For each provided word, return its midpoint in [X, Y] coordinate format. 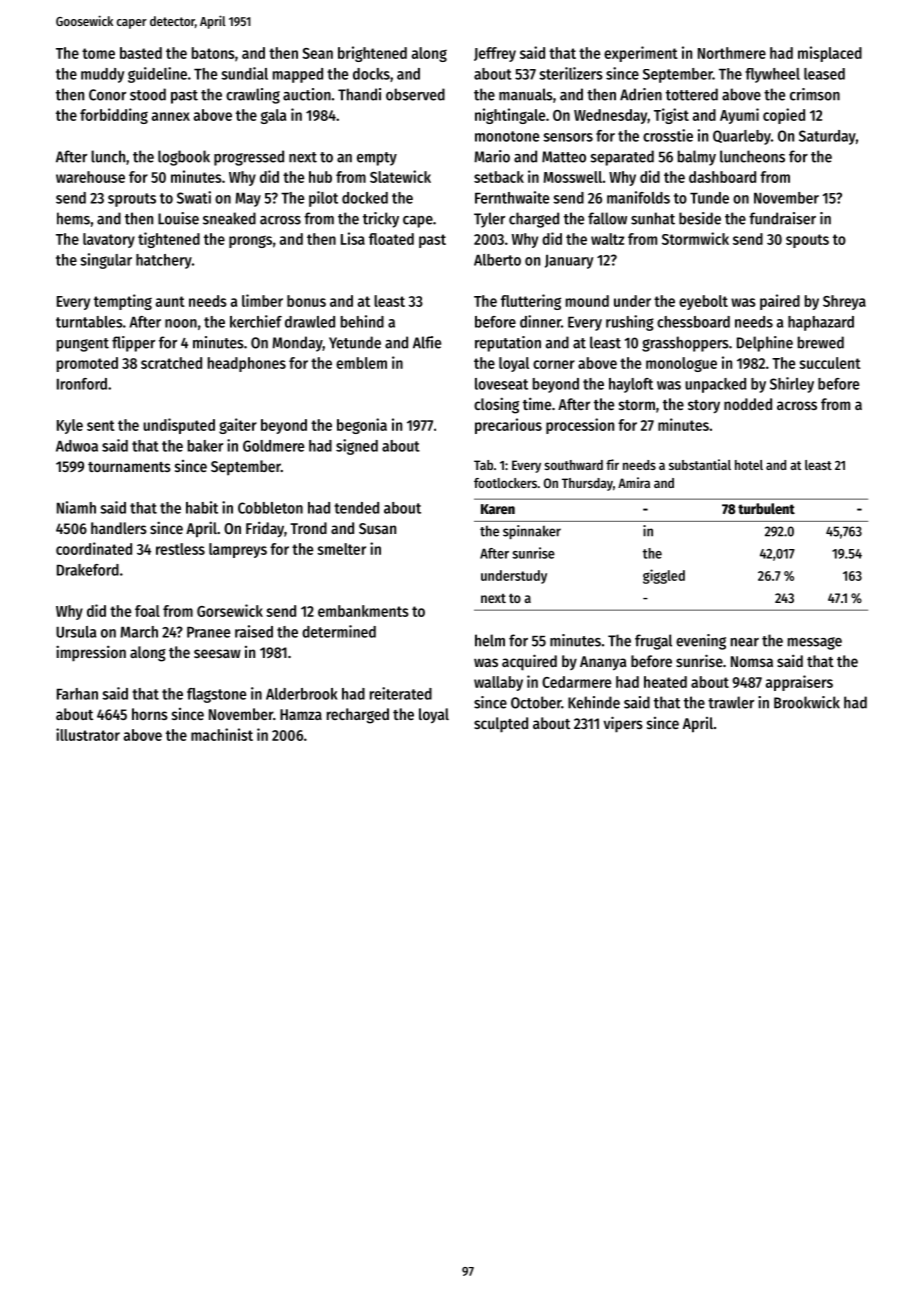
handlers [119, 528]
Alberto [497, 260]
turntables [89, 322]
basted [141, 53]
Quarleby [742, 137]
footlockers [505, 483]
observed [415, 94]
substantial [700, 464]
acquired [529, 662]
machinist [222, 734]
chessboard [693, 322]
